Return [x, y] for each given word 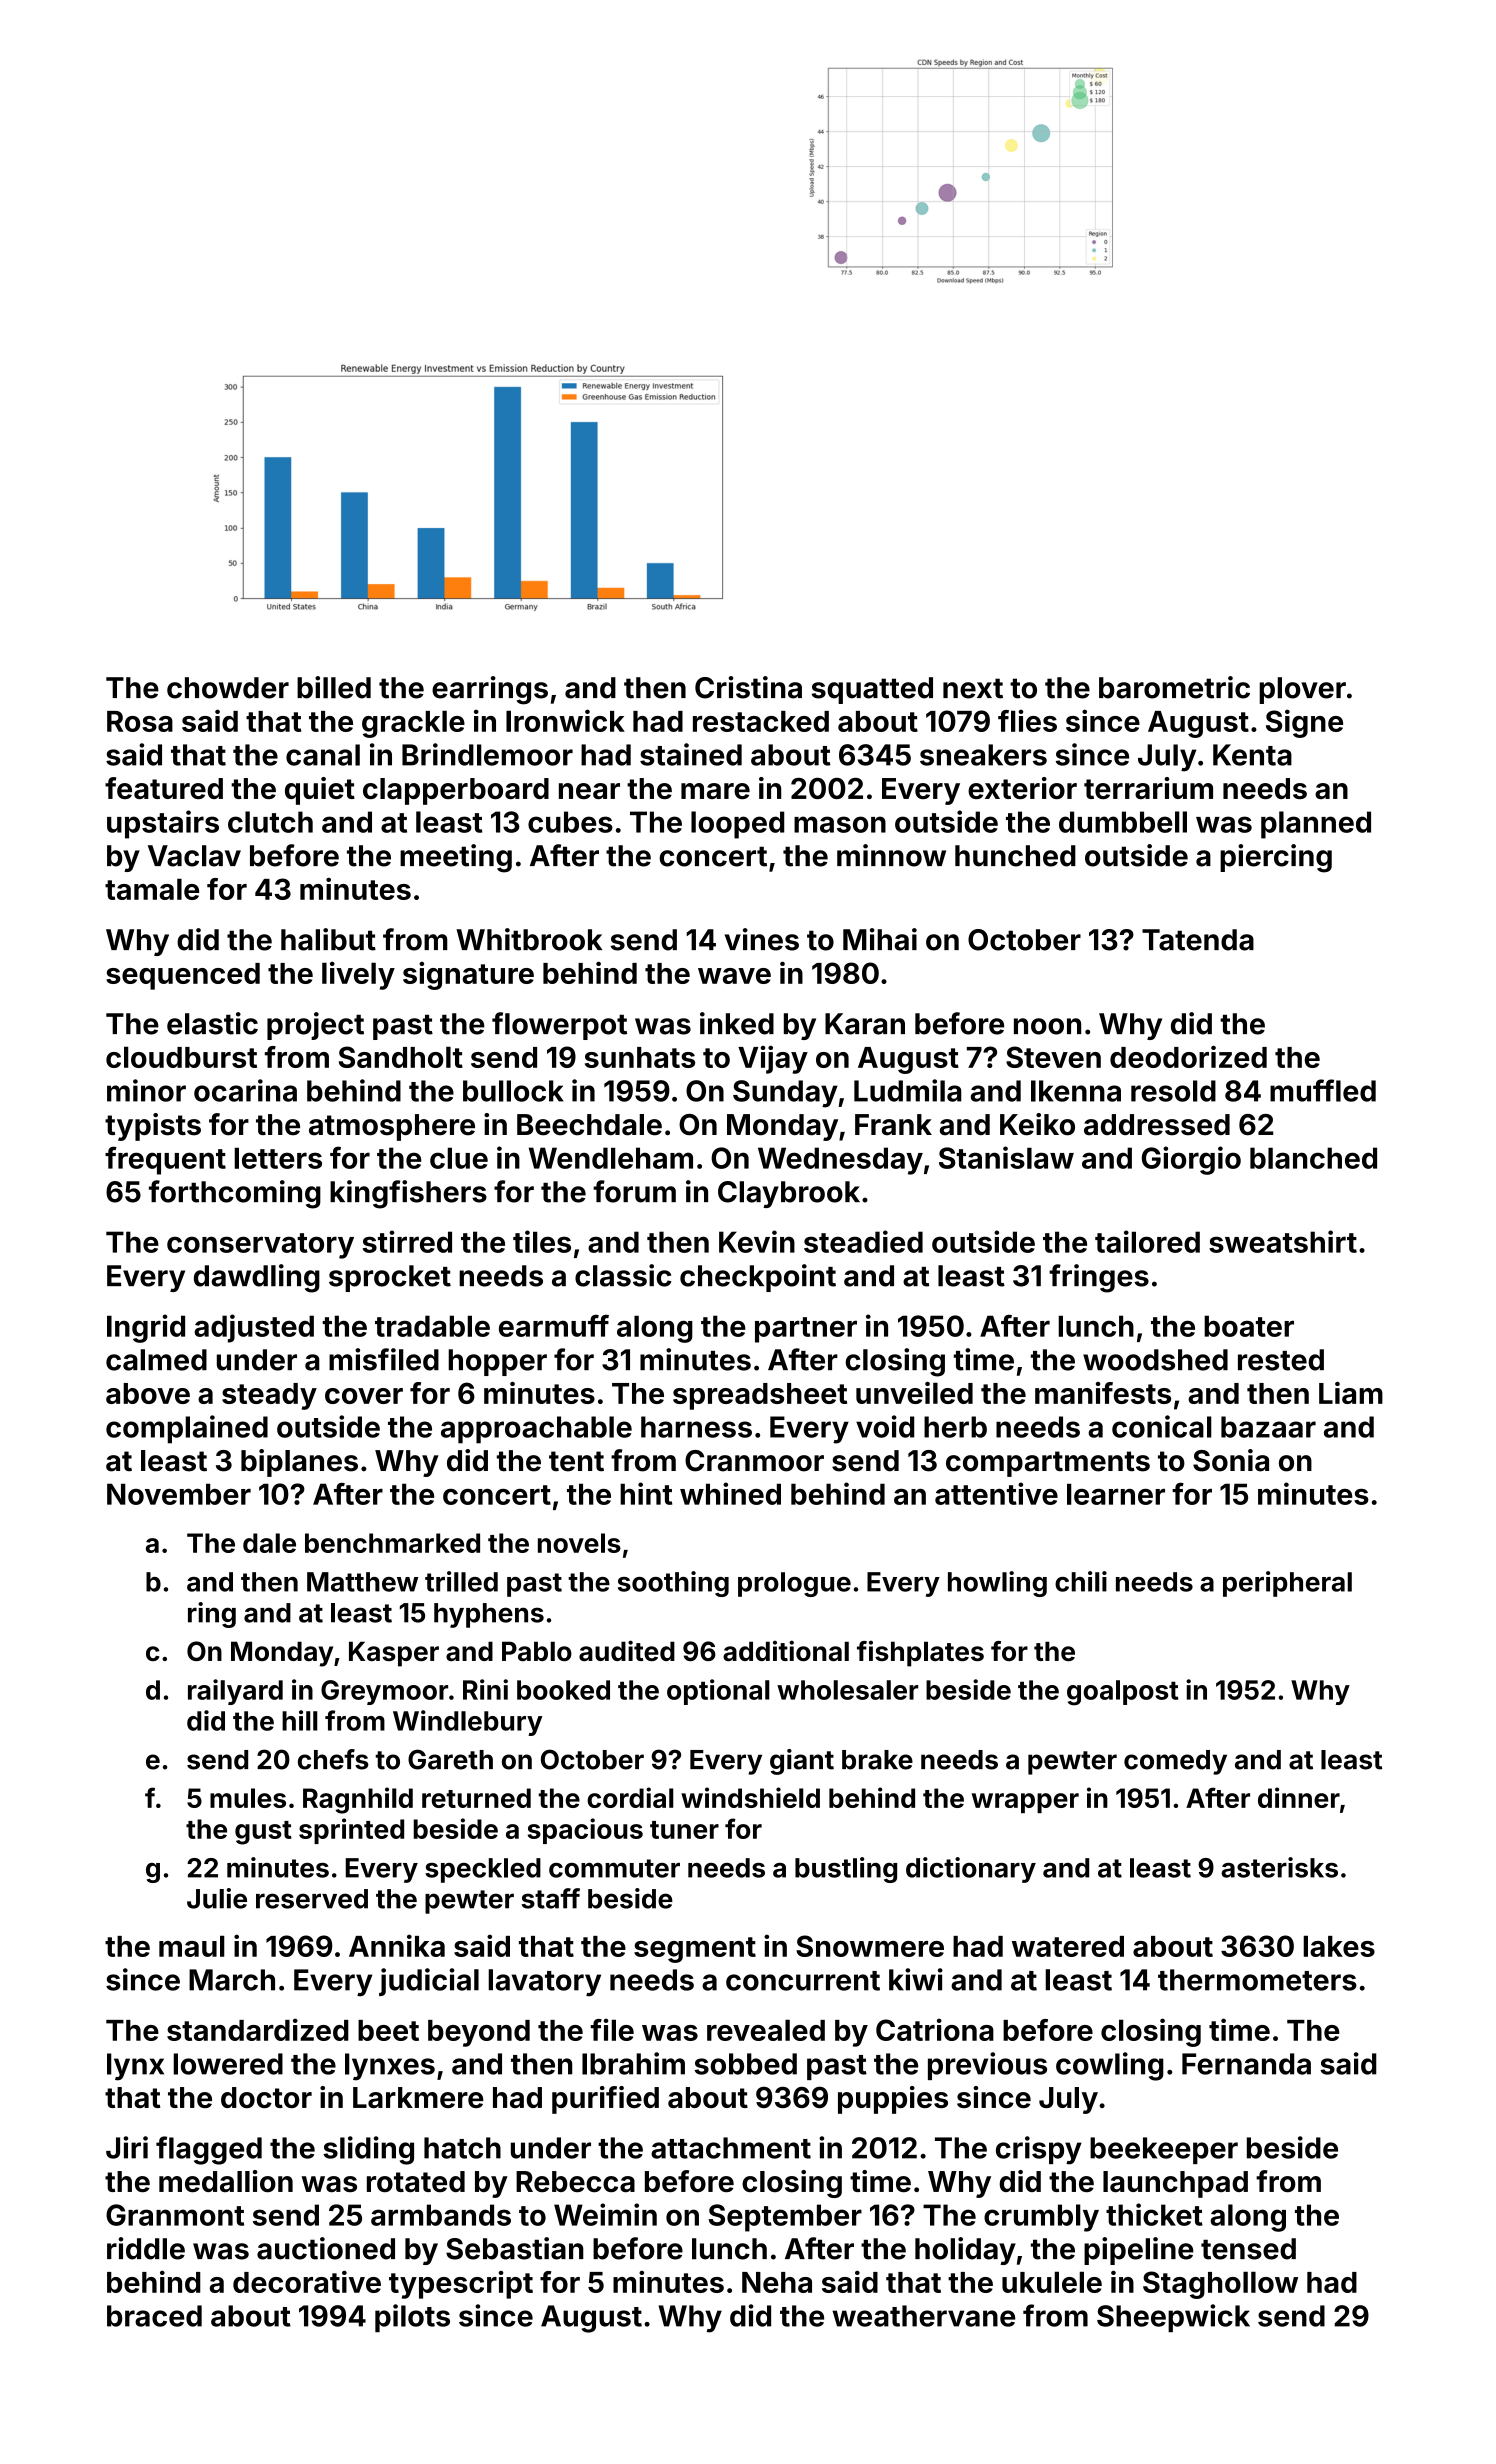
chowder [228, 688]
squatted [872, 690]
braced [154, 2316]
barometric [1174, 687]
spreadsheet [760, 1396]
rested [1281, 1360]
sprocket [390, 1278]
